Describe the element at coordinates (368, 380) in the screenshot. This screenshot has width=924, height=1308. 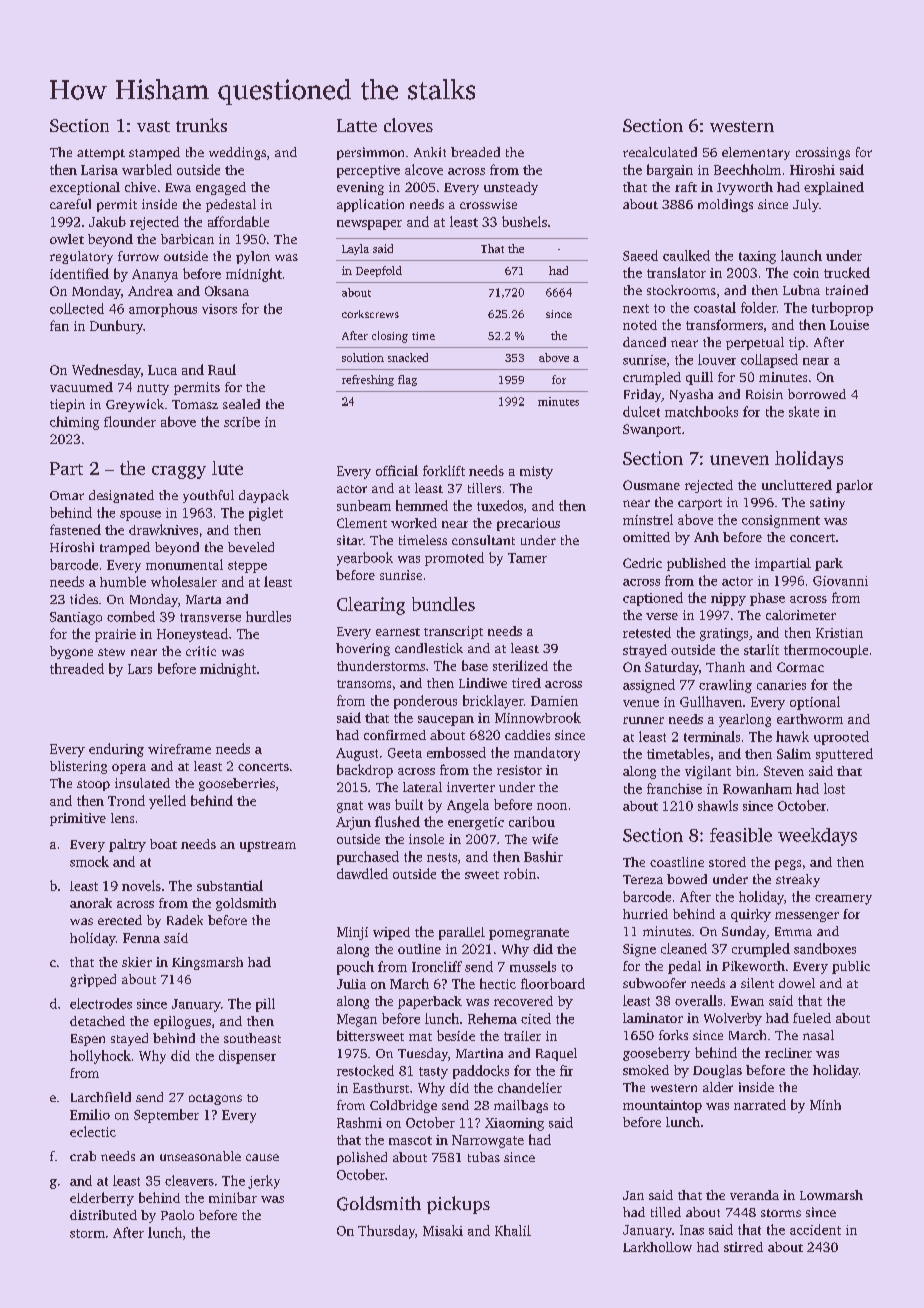
I see `refreshing` at that location.
